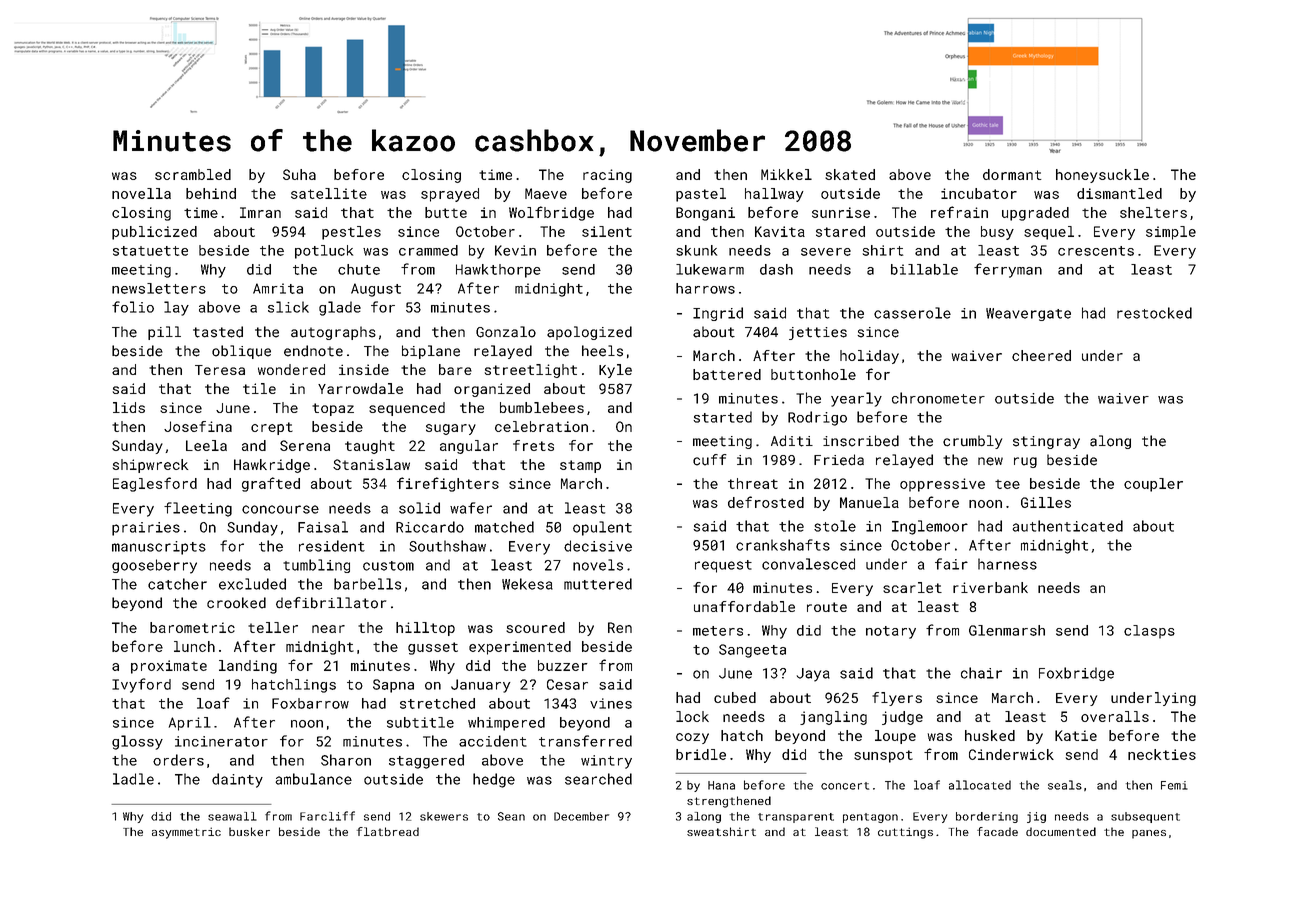 The width and height of the image is (1308, 924). What do you see at coordinates (1061, 831) in the image?
I see `documented` at bounding box center [1061, 831].
